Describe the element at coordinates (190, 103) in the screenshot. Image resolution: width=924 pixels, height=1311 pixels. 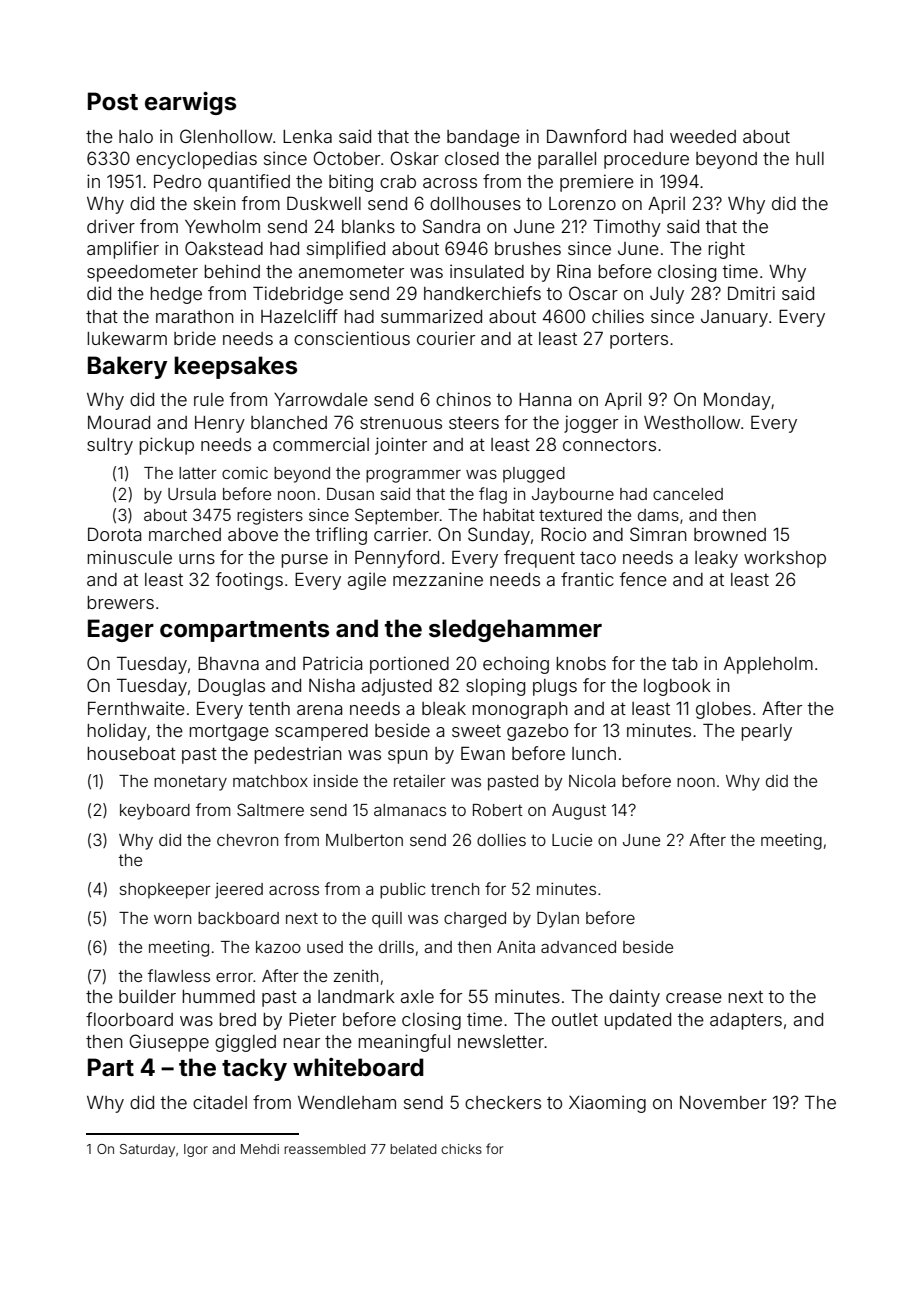
I see `earwigs` at that location.
